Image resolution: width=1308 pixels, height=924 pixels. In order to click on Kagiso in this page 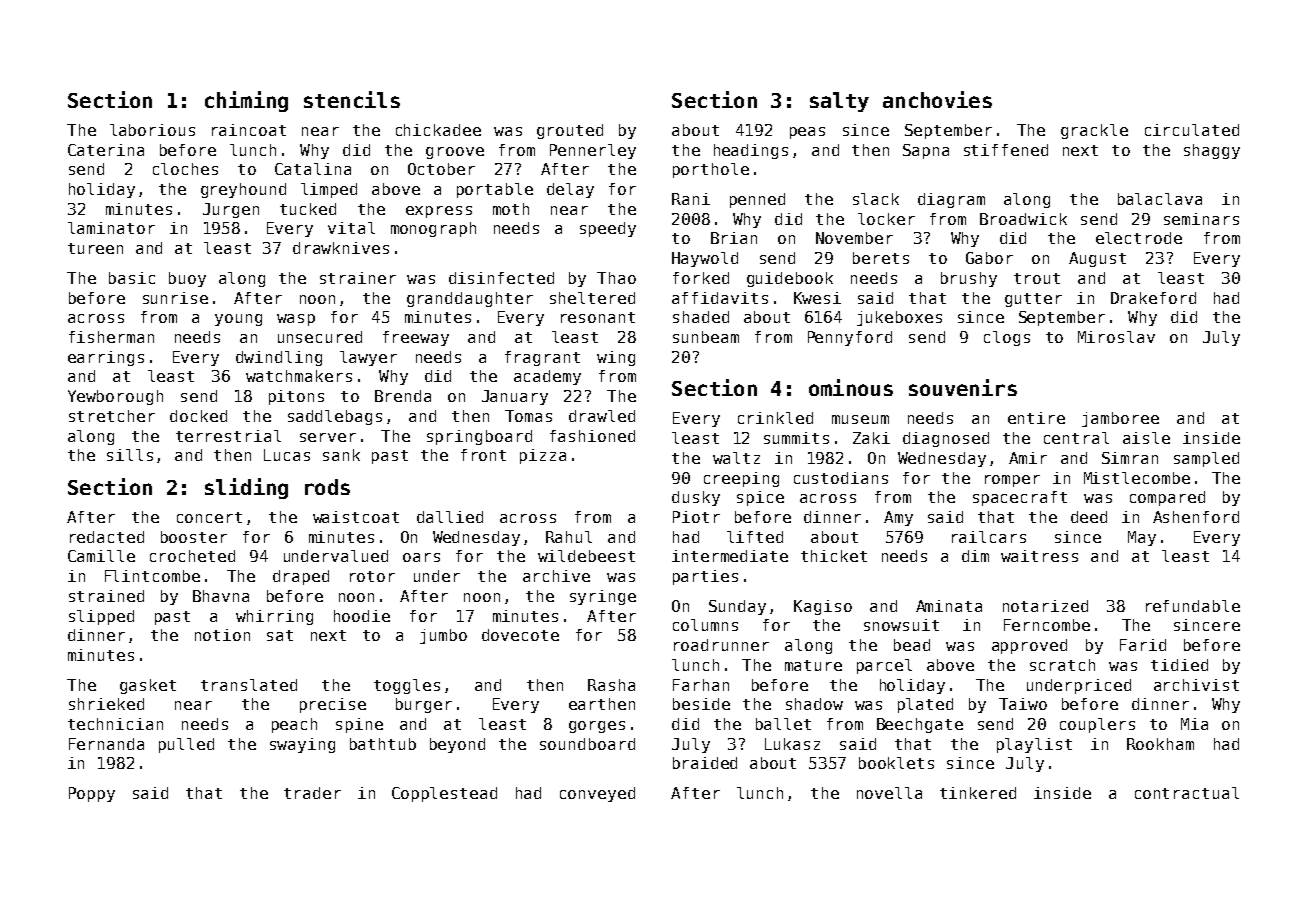, I will do `click(823, 607)`.
